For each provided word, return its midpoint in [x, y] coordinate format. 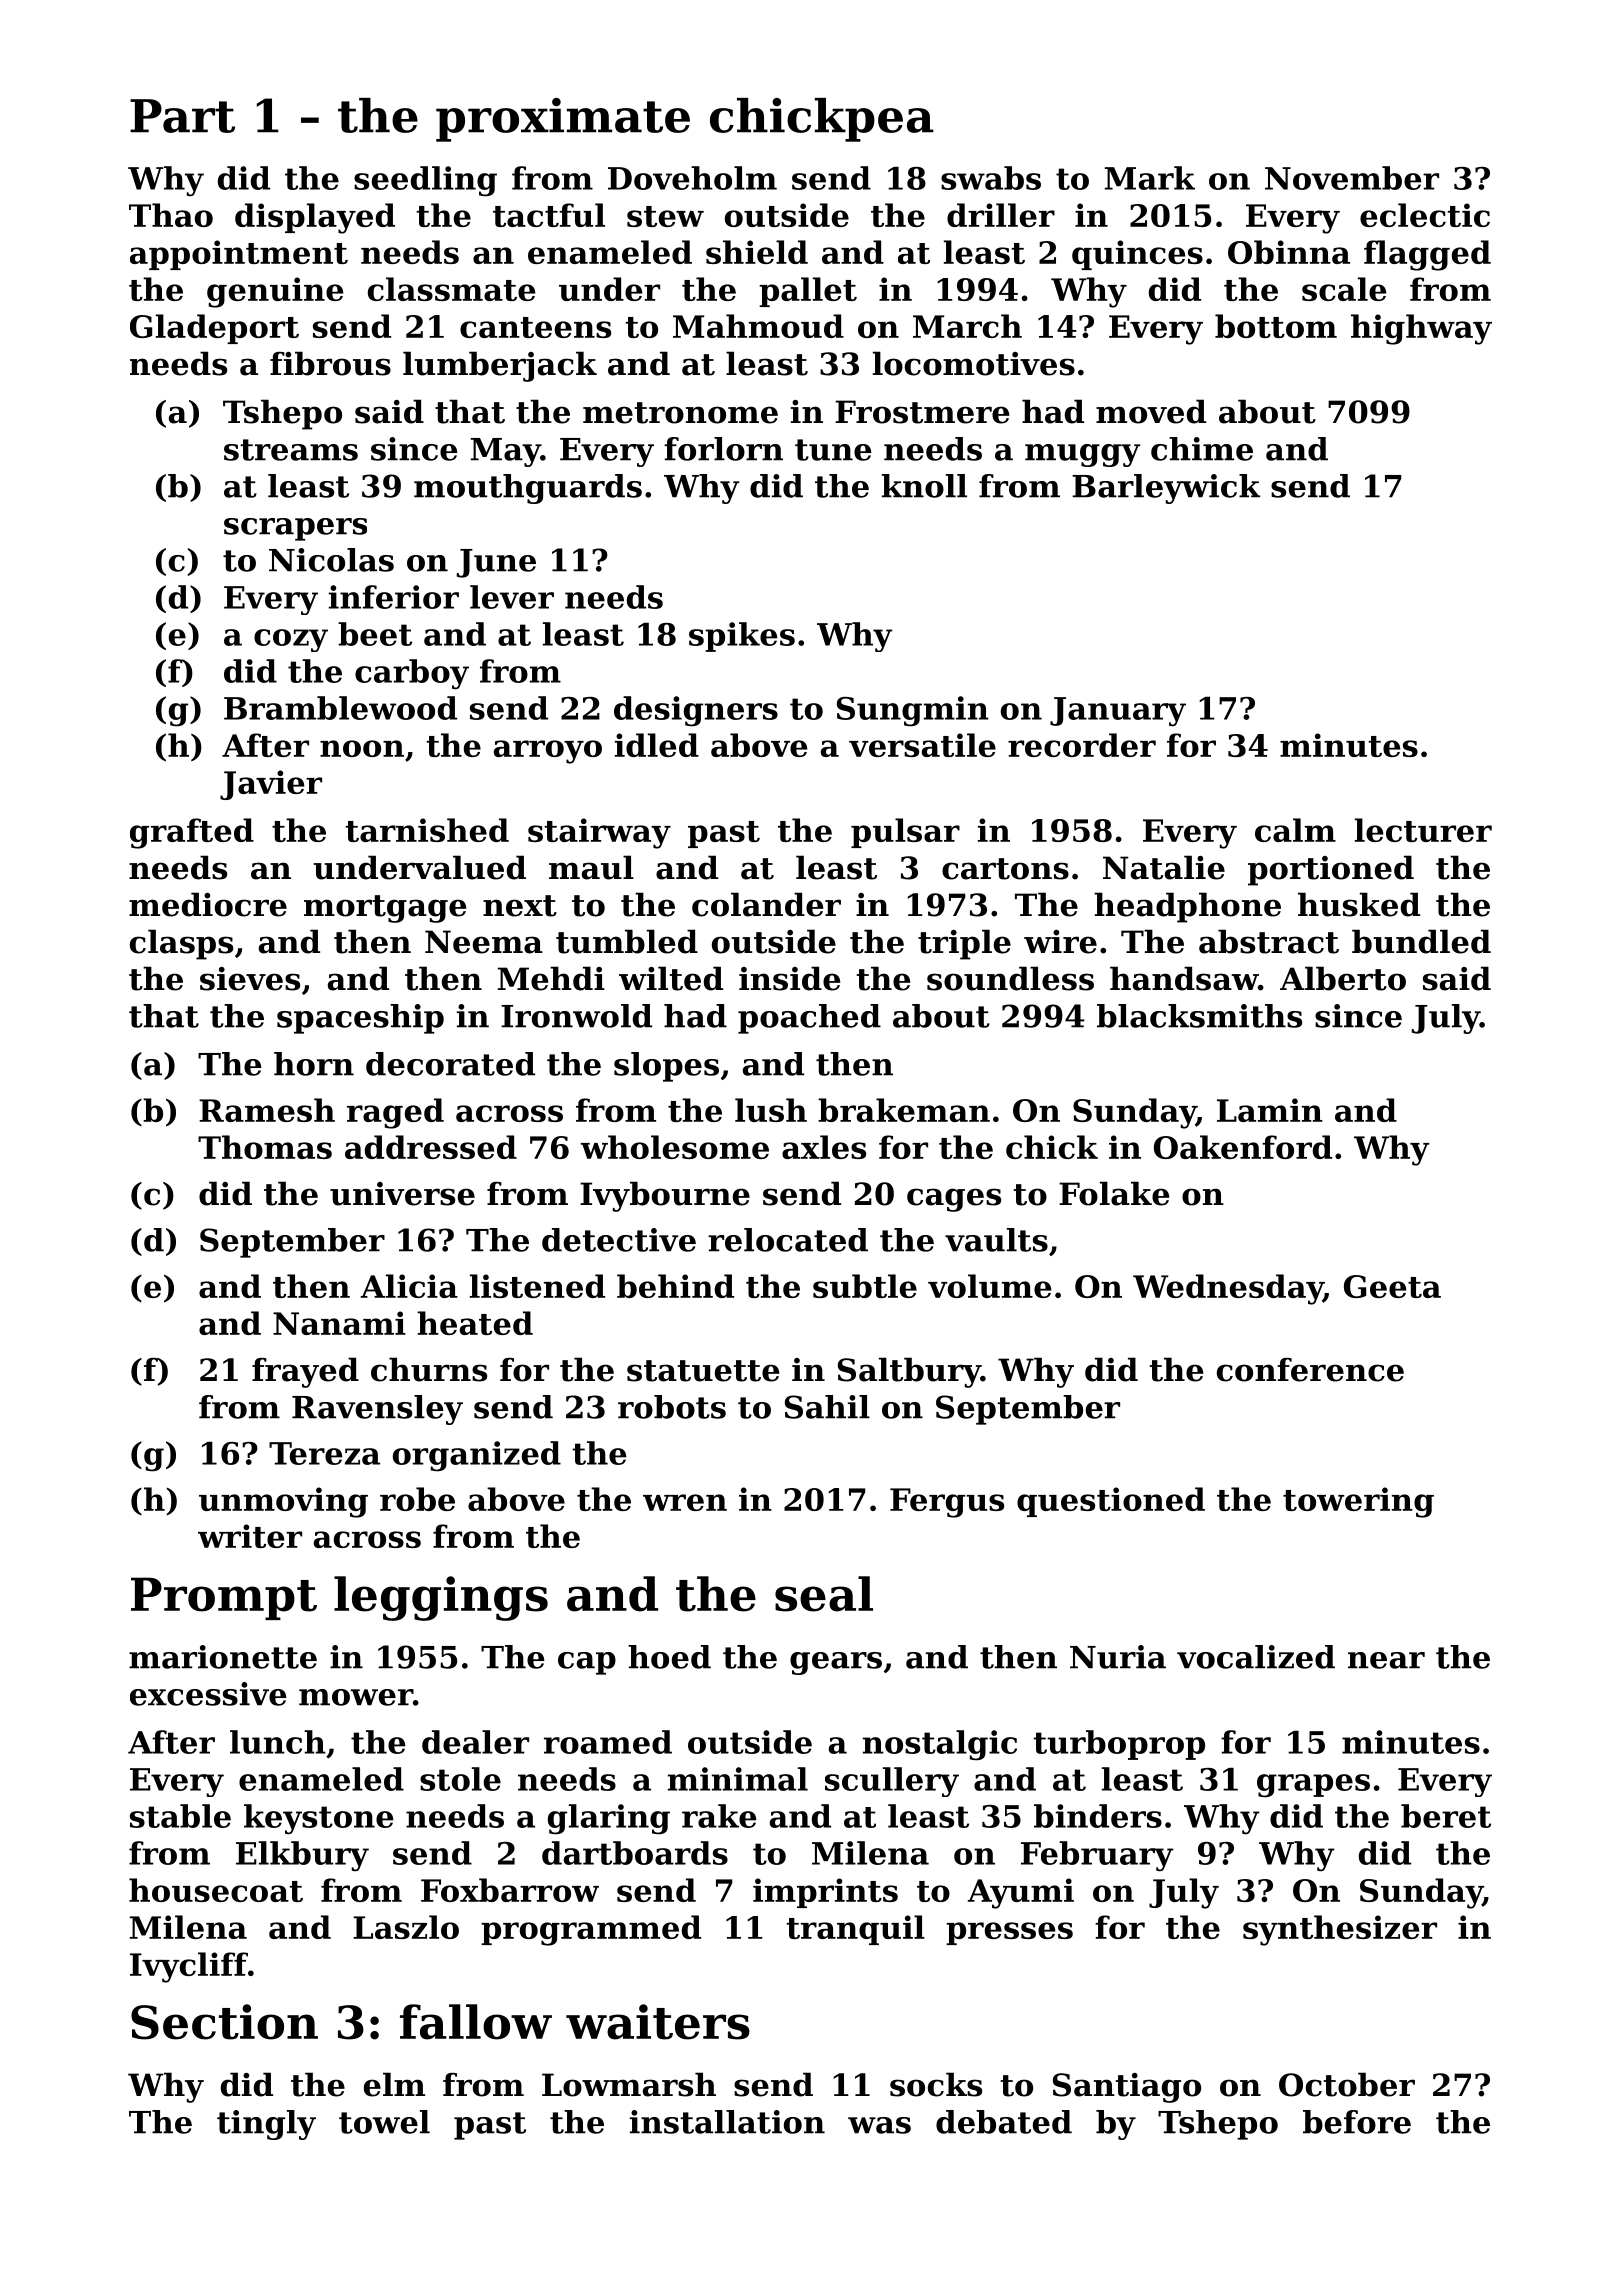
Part [182, 116]
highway [1421, 329]
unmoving [283, 1502]
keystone [319, 1819]
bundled [1421, 941]
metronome [680, 413]
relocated [788, 1240]
